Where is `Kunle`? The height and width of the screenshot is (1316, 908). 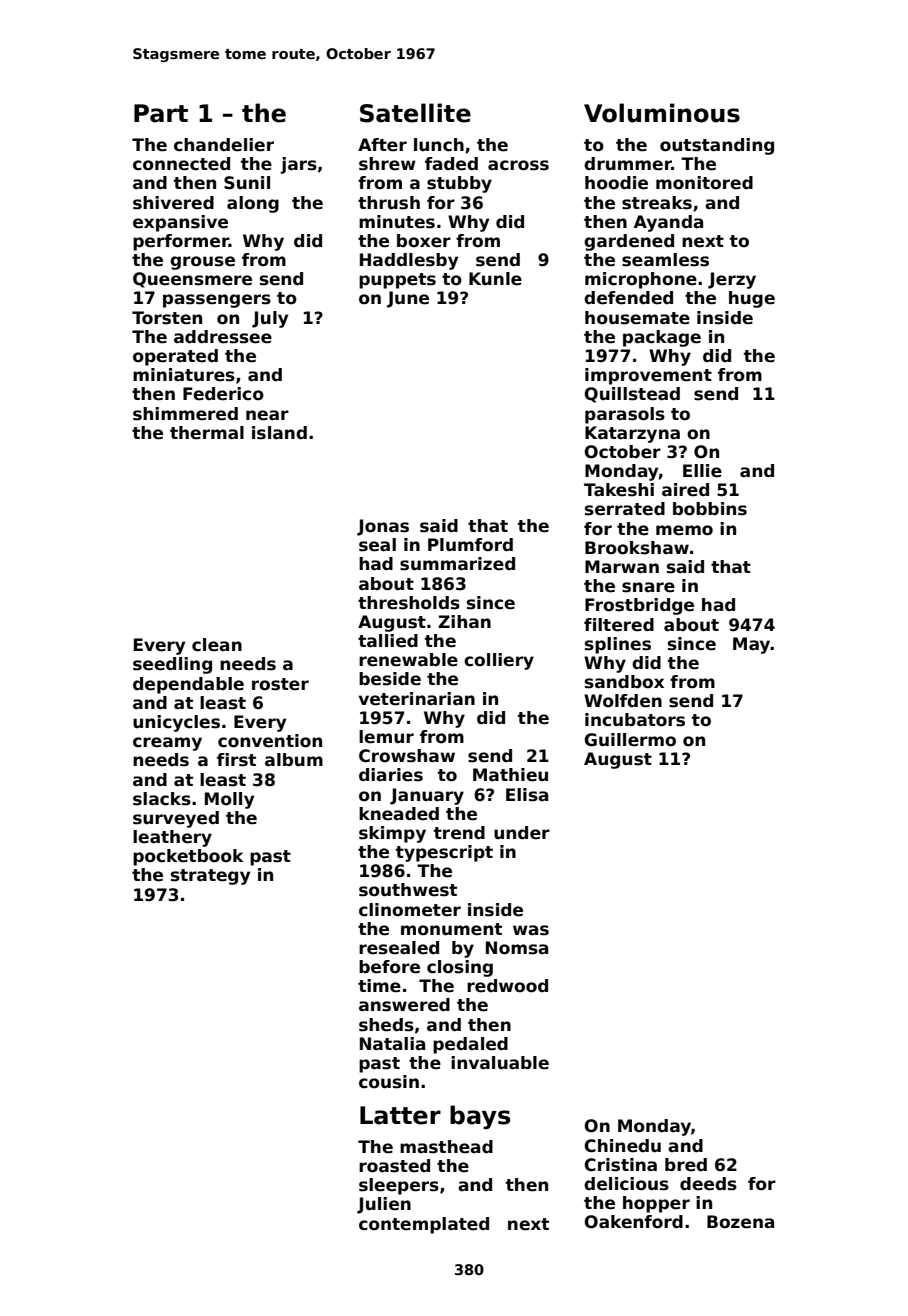 Kunle is located at coordinates (495, 279).
